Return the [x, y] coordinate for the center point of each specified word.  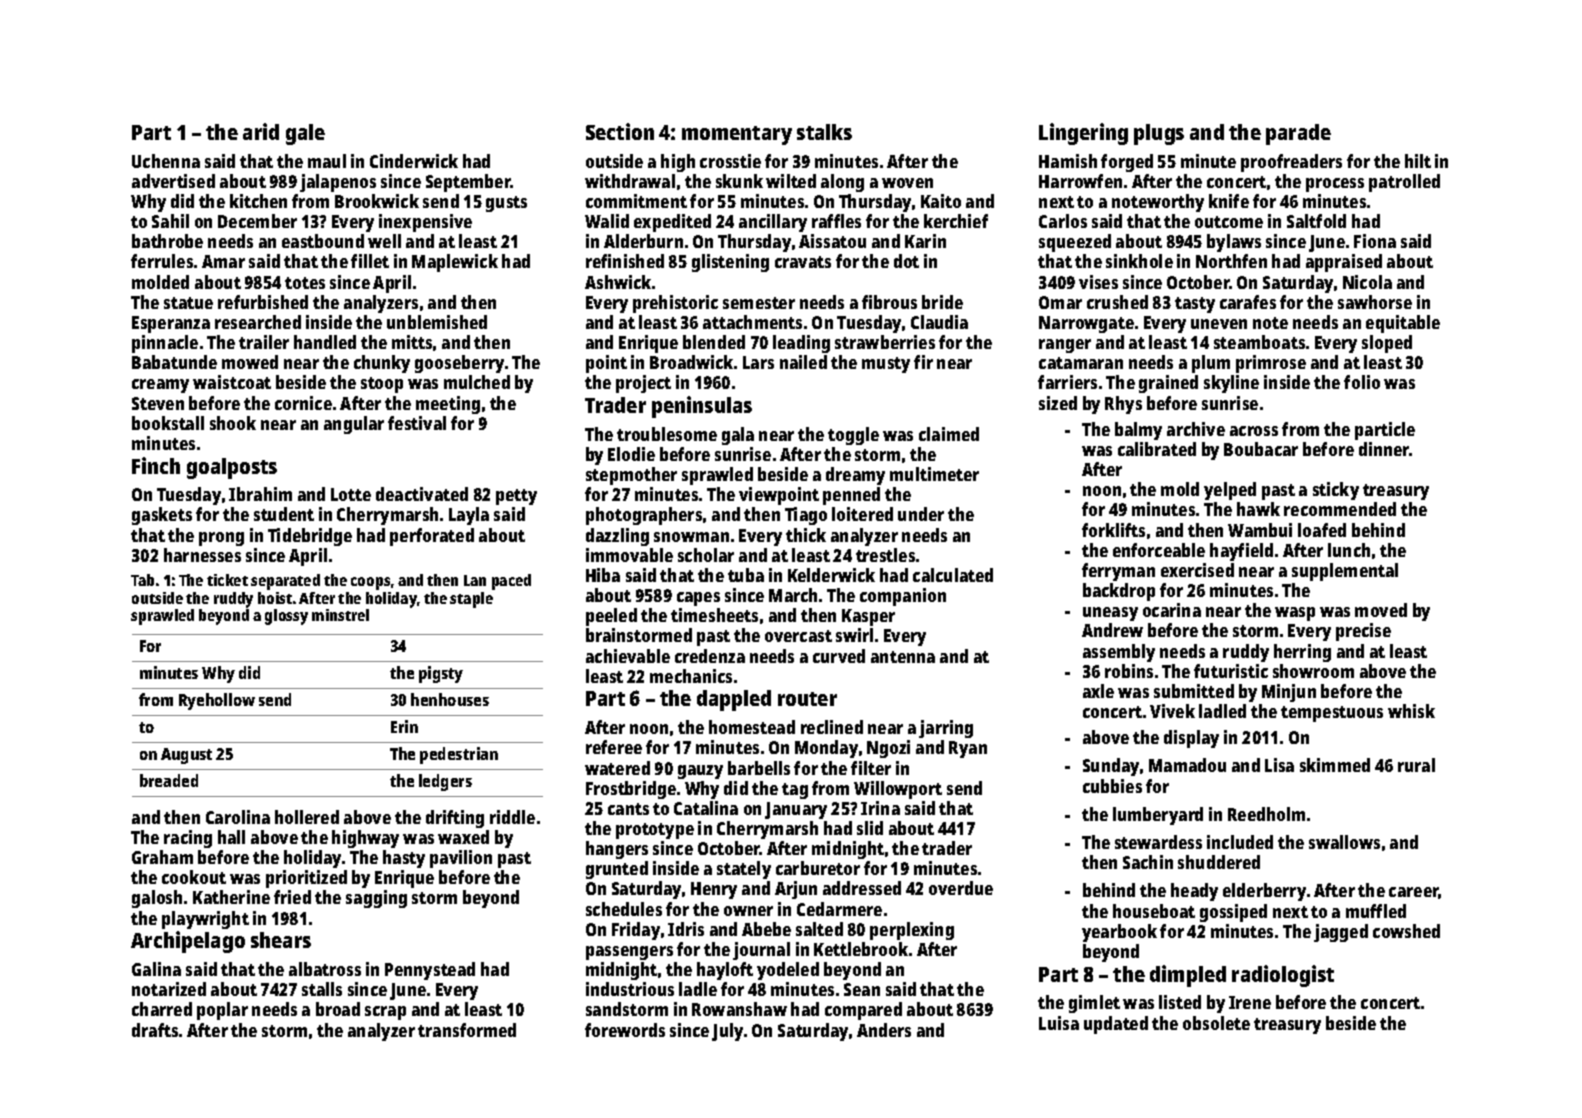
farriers [1067, 382]
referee [614, 747]
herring [1302, 653]
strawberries [885, 342]
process [1335, 185]
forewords [625, 1030]
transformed [467, 1030]
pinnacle [165, 344]
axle [1098, 691]
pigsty [441, 674]
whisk [1411, 711]
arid [261, 131]
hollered [307, 817]
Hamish [1068, 161]
